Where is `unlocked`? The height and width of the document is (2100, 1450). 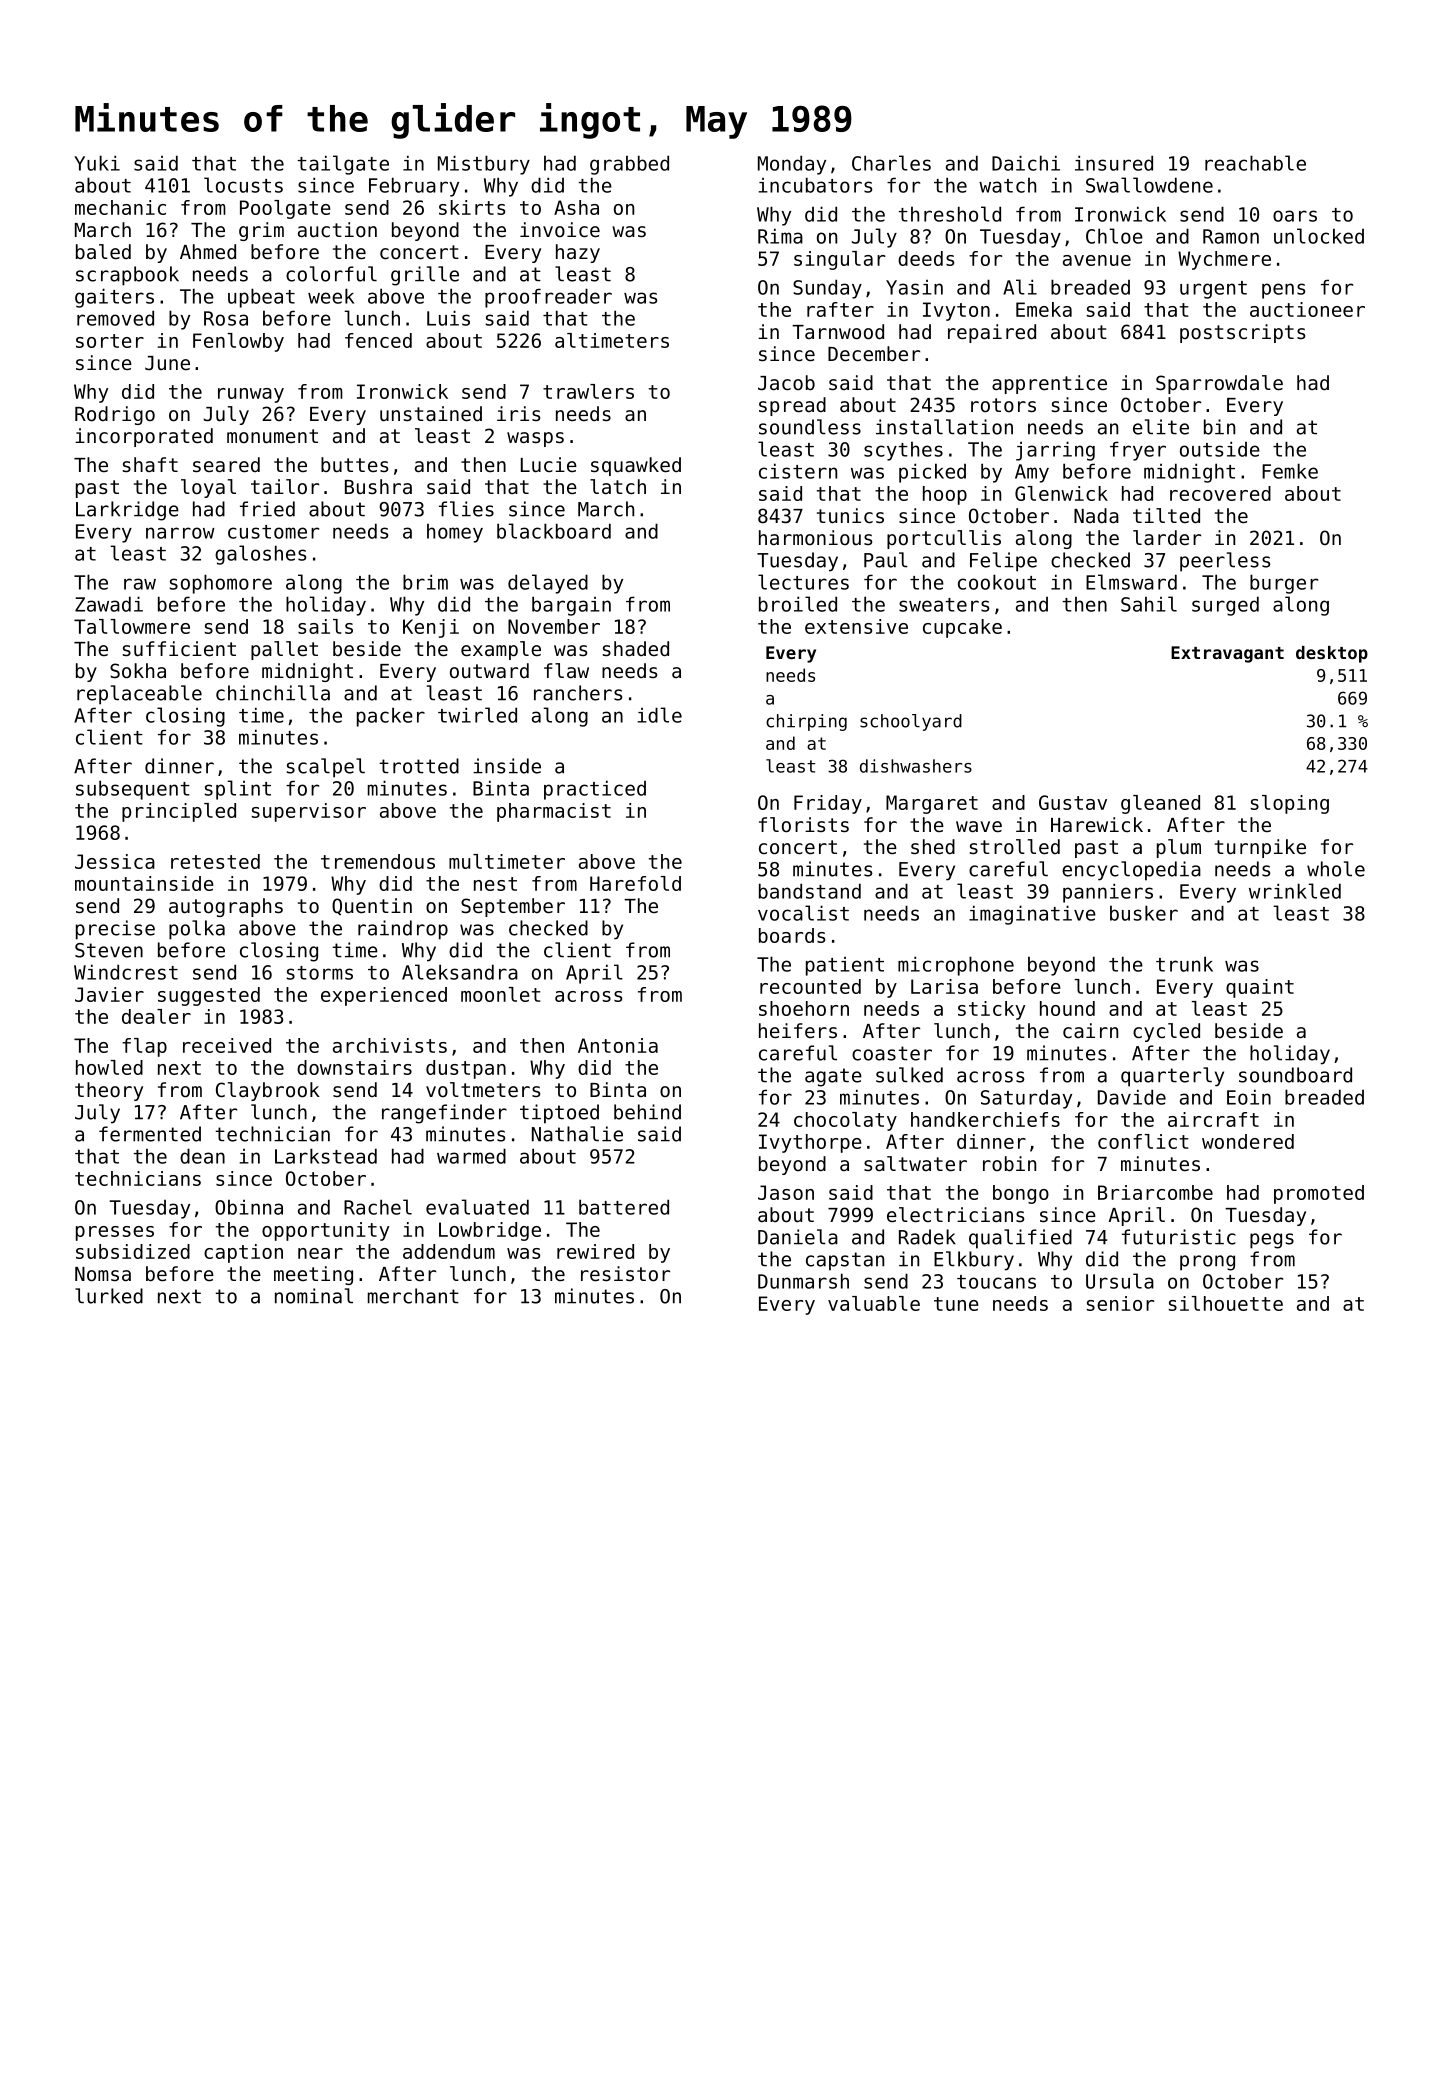
unlocked is located at coordinates (1319, 236).
